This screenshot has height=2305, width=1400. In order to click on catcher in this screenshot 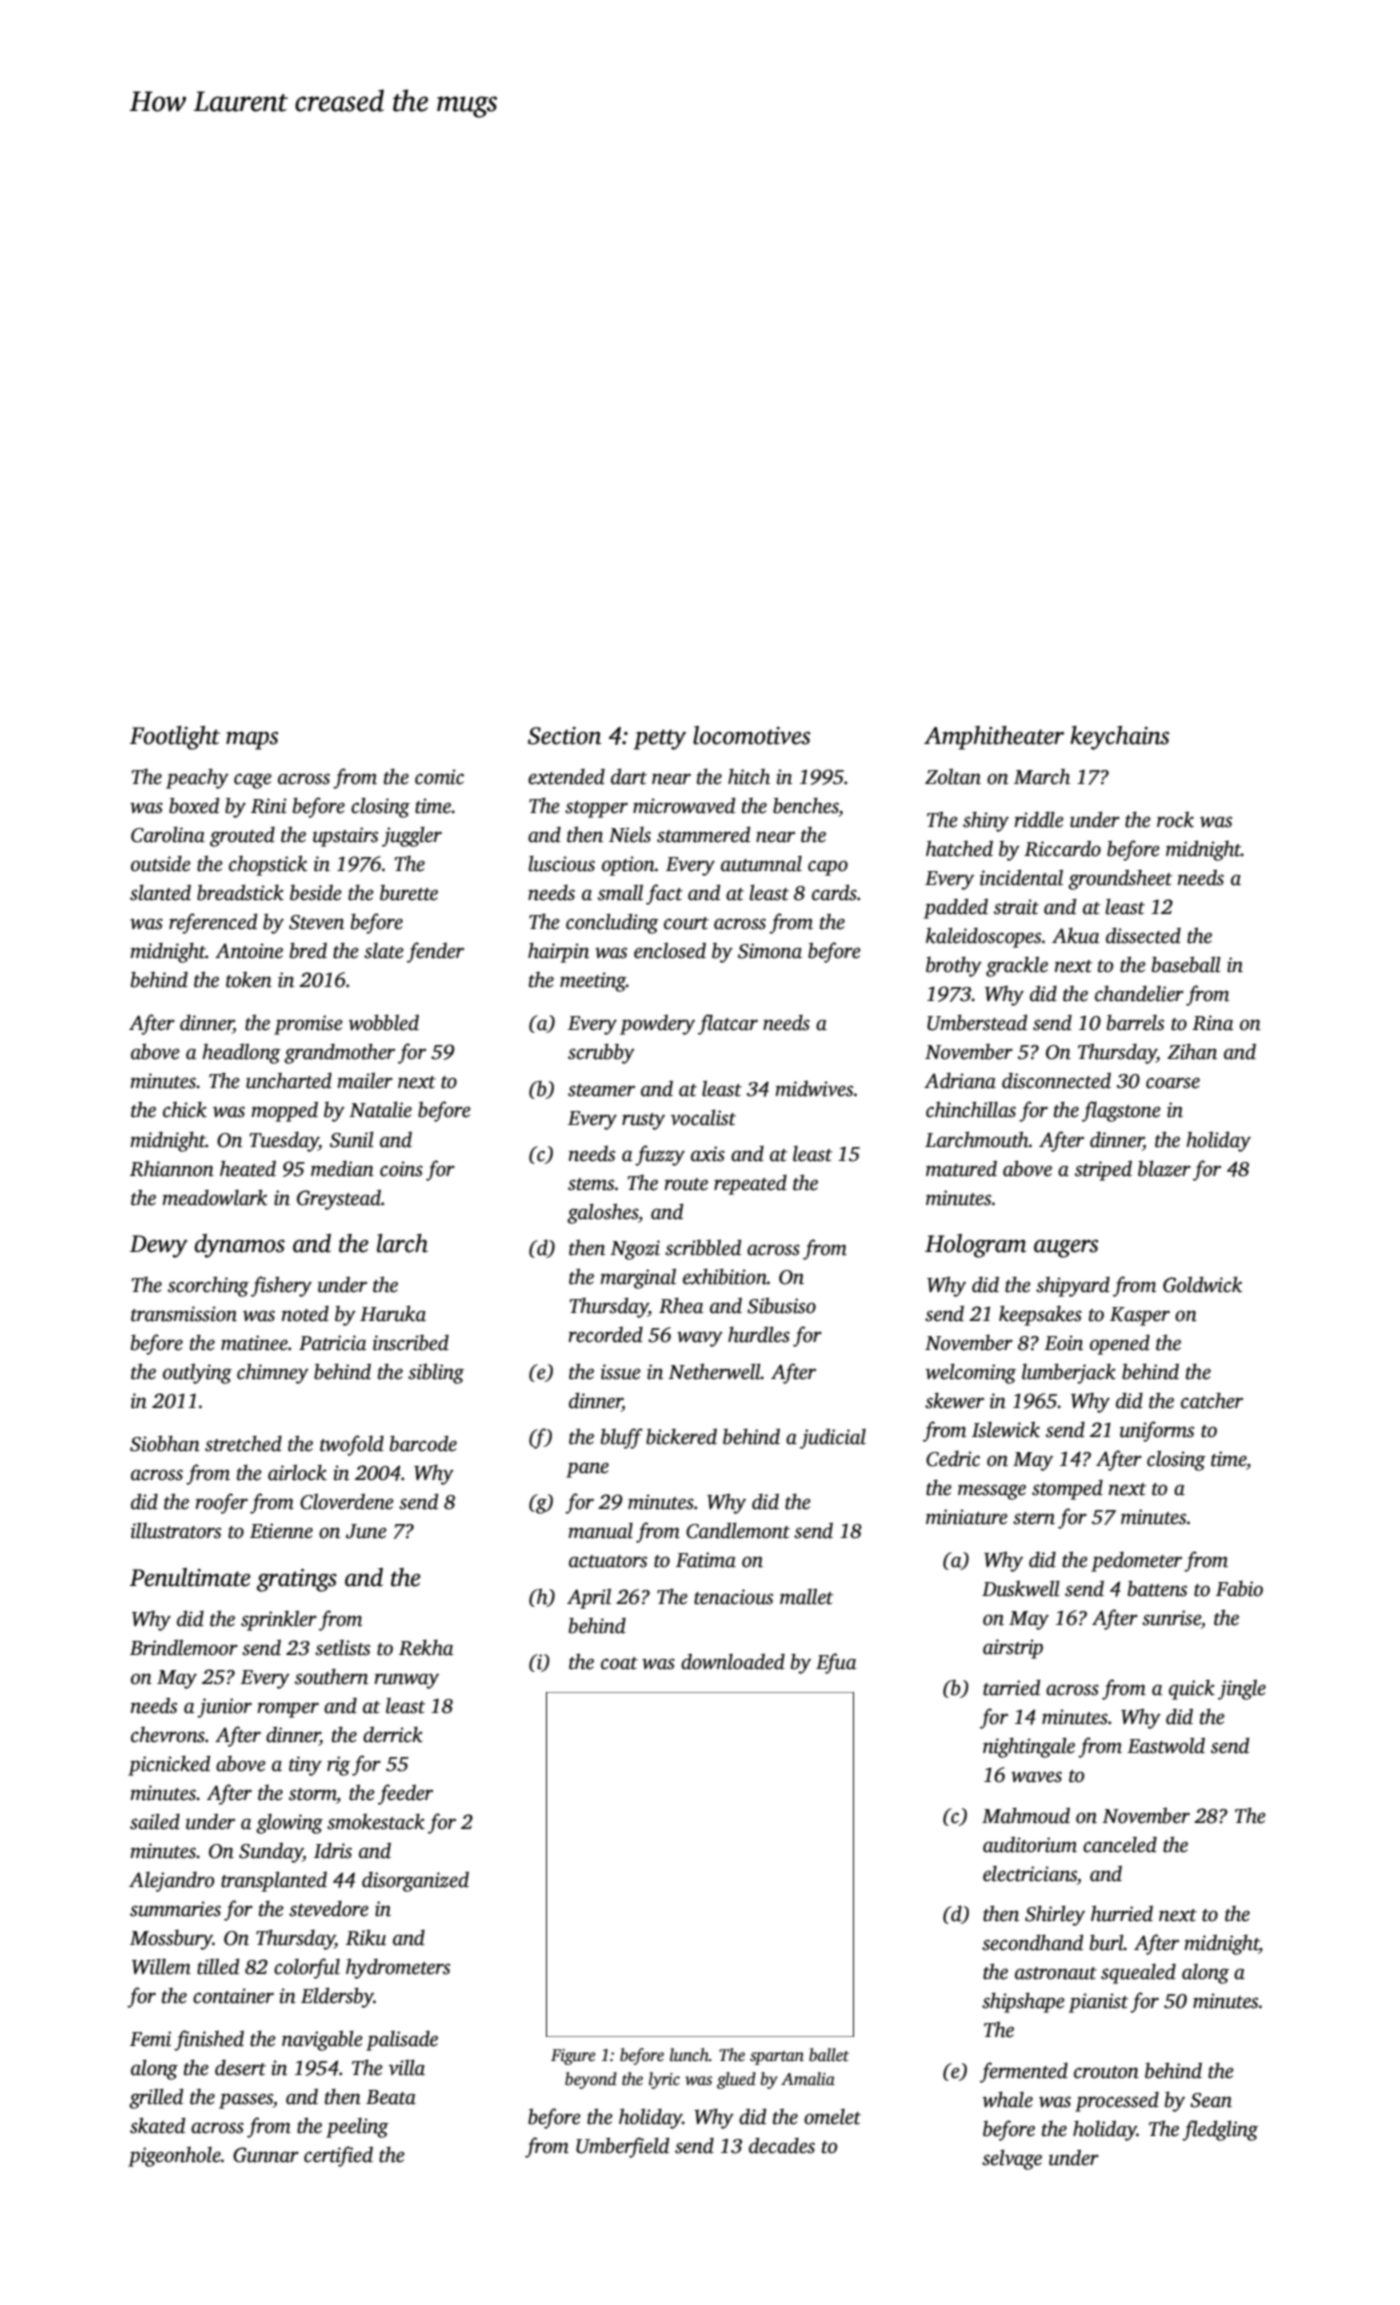, I will do `click(1212, 1400)`.
